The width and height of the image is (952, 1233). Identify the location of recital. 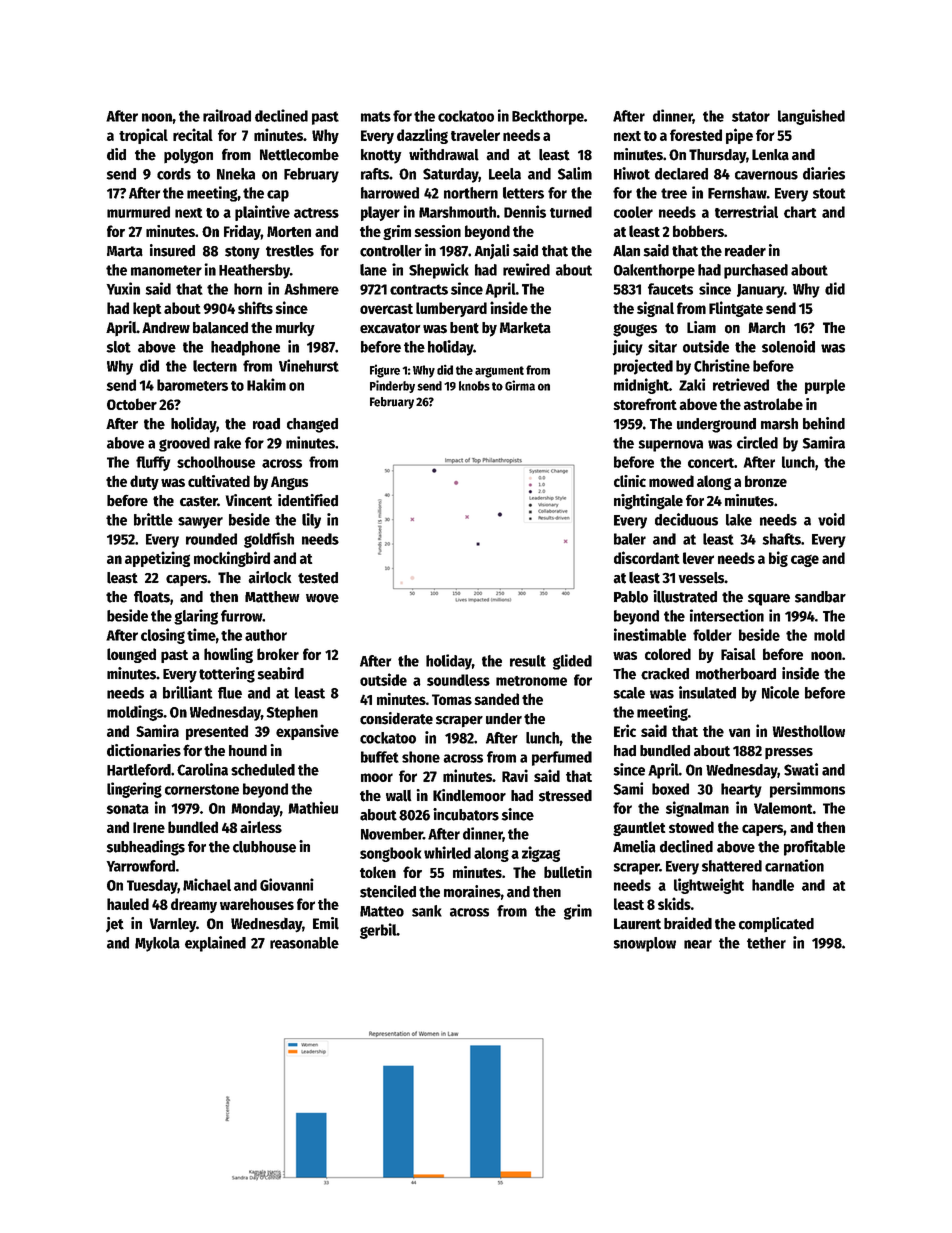
(193, 134).
